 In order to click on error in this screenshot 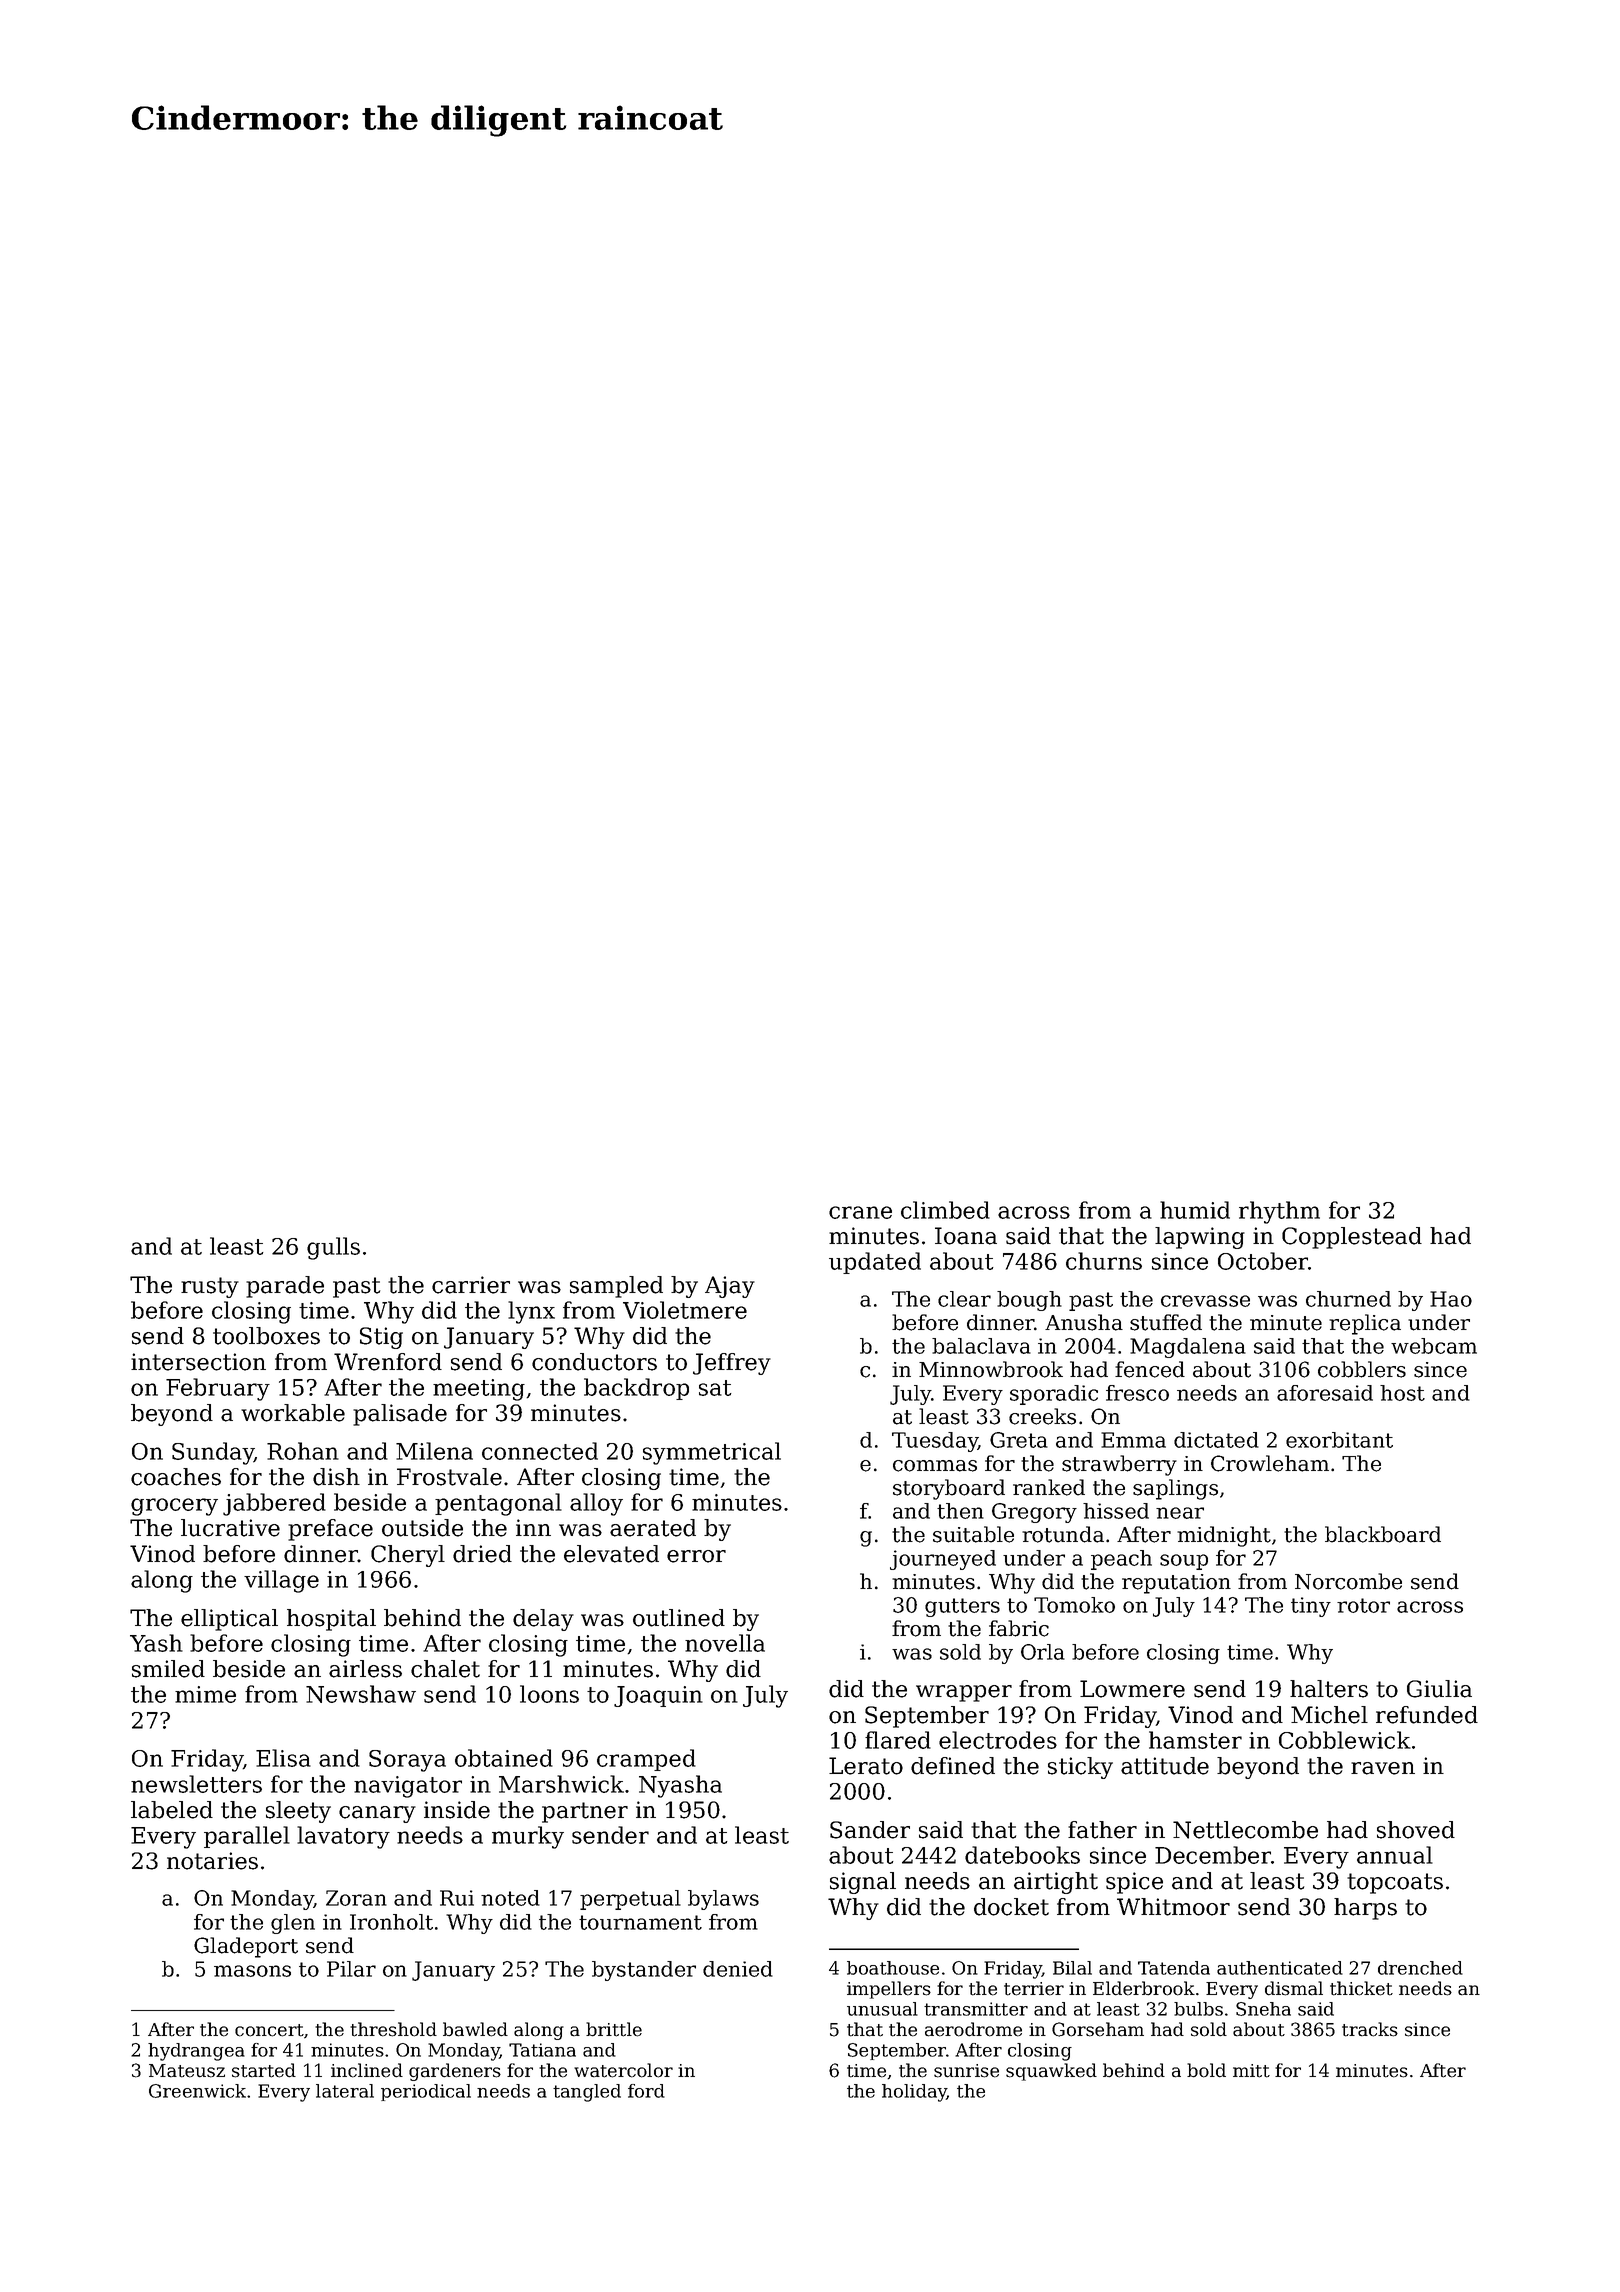, I will do `click(696, 1556)`.
